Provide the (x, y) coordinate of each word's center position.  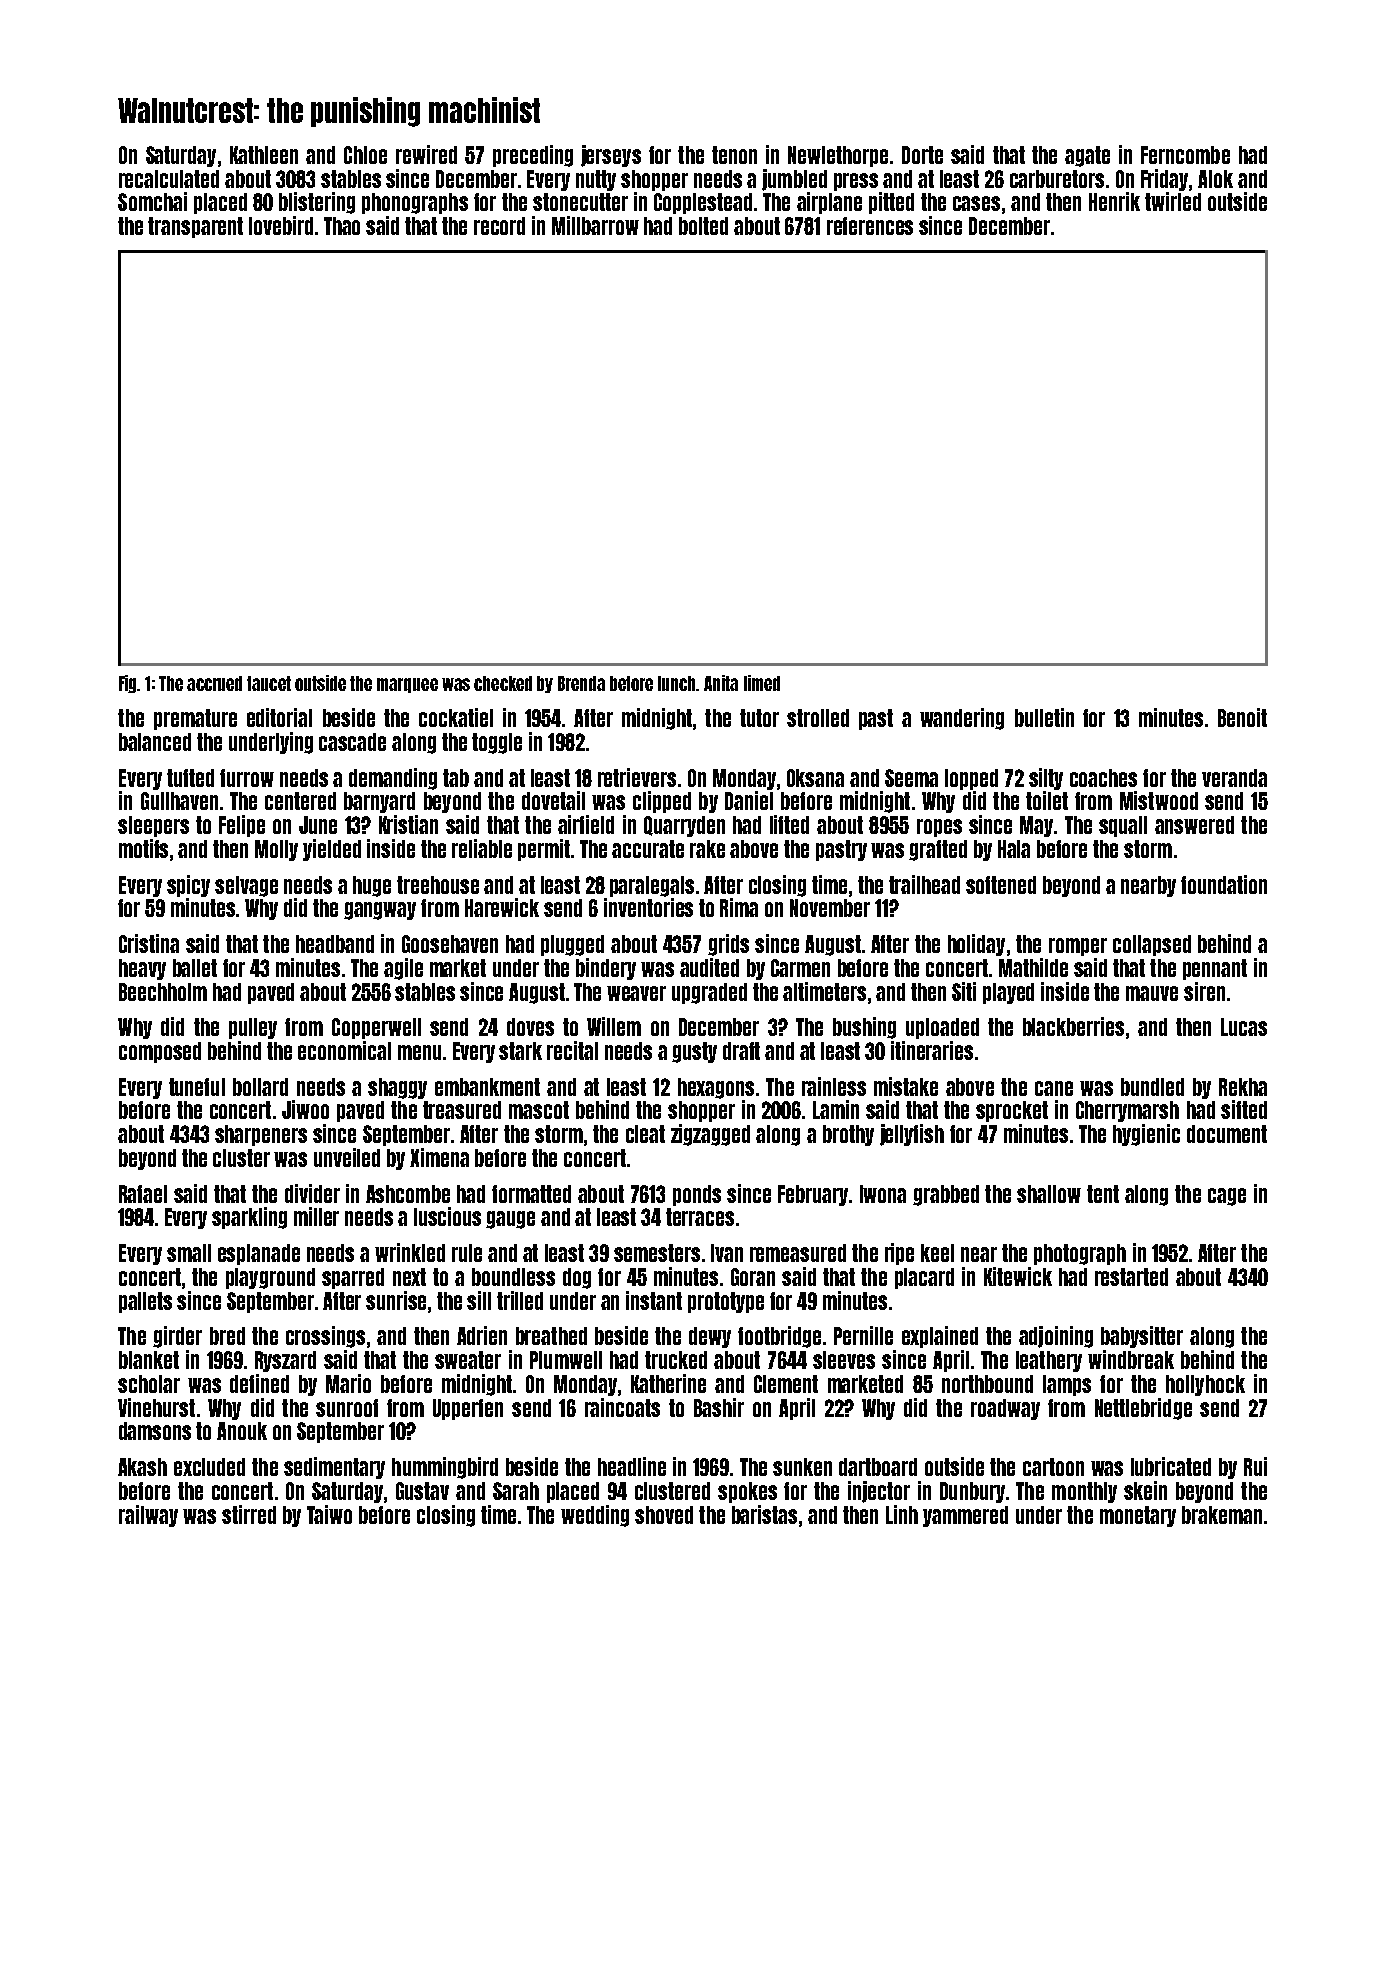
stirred (249, 1514)
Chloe (365, 155)
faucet (269, 683)
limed (762, 683)
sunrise (396, 1300)
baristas (764, 1514)
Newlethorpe (838, 156)
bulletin (1044, 717)
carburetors (1057, 179)
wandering (962, 719)
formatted (531, 1194)
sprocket (1012, 1111)
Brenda (581, 683)
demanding (393, 779)
